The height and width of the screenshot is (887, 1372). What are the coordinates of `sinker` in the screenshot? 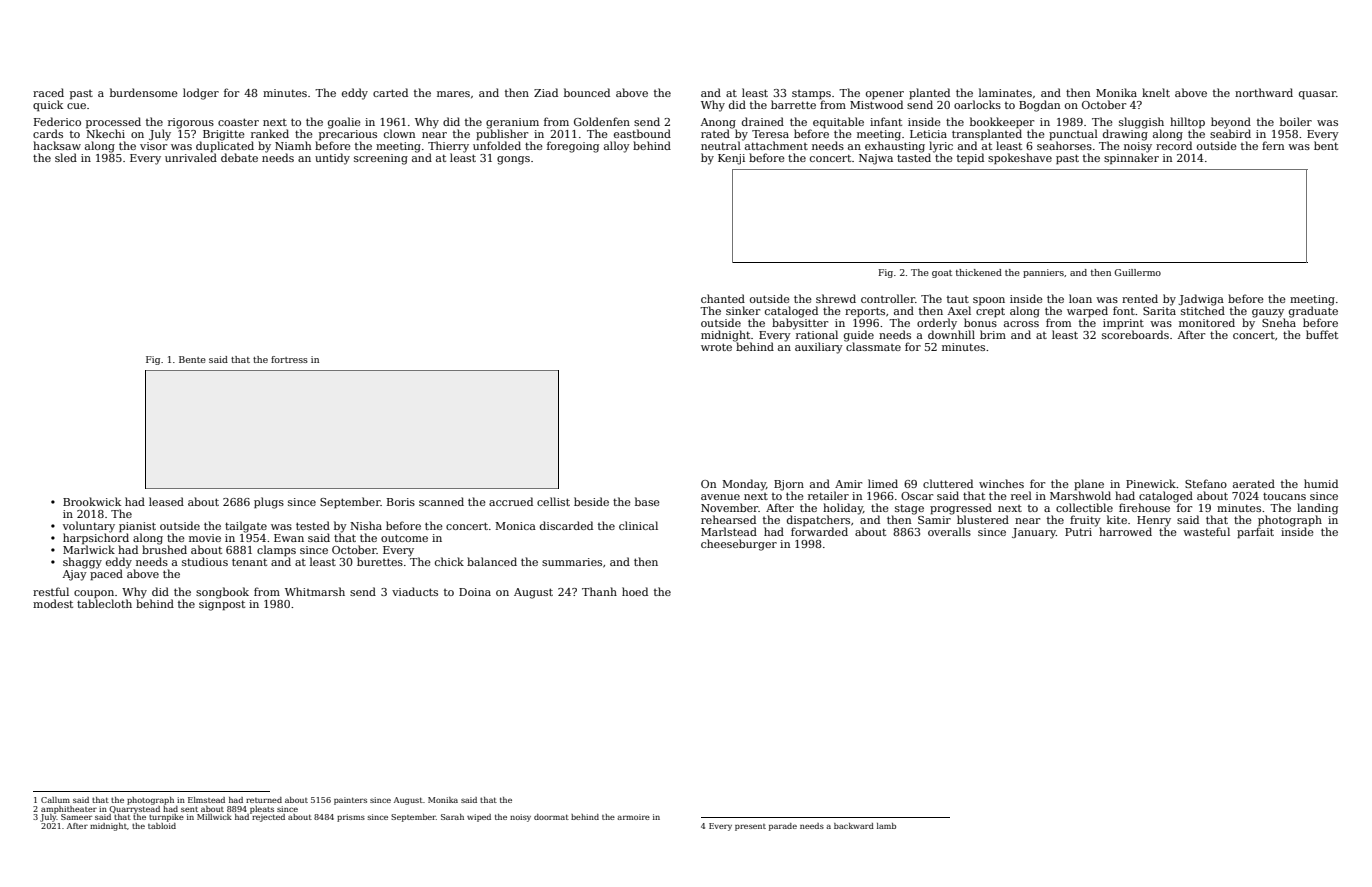 It's located at (743, 310).
